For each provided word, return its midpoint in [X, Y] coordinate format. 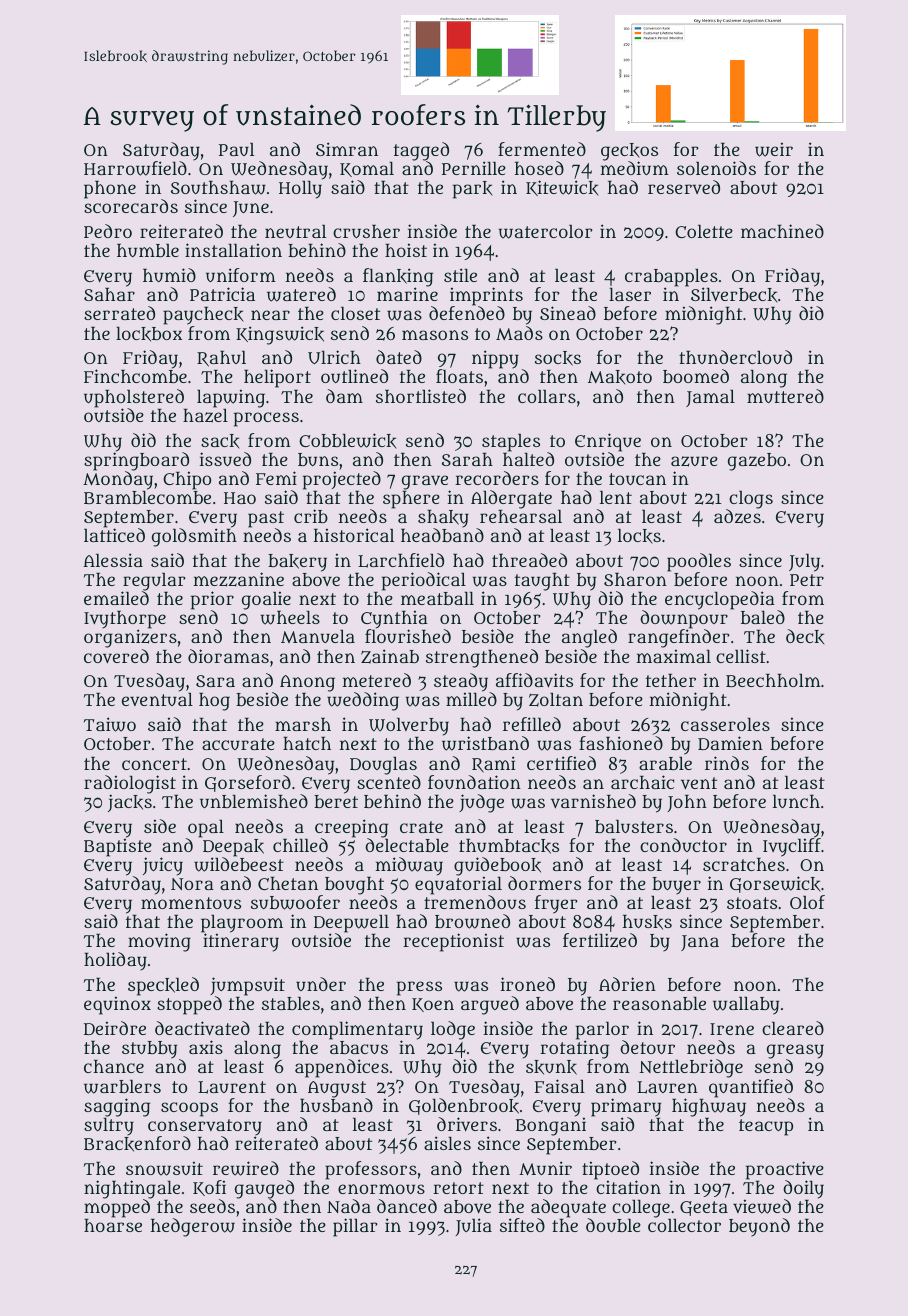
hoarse [113, 1225]
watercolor [546, 232]
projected [342, 480]
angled [589, 638]
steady [462, 683]
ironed [528, 984]
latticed [114, 535]
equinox [117, 1006]
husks [647, 922]
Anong [307, 683]
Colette [704, 231]
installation [233, 250]
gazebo [757, 462]
